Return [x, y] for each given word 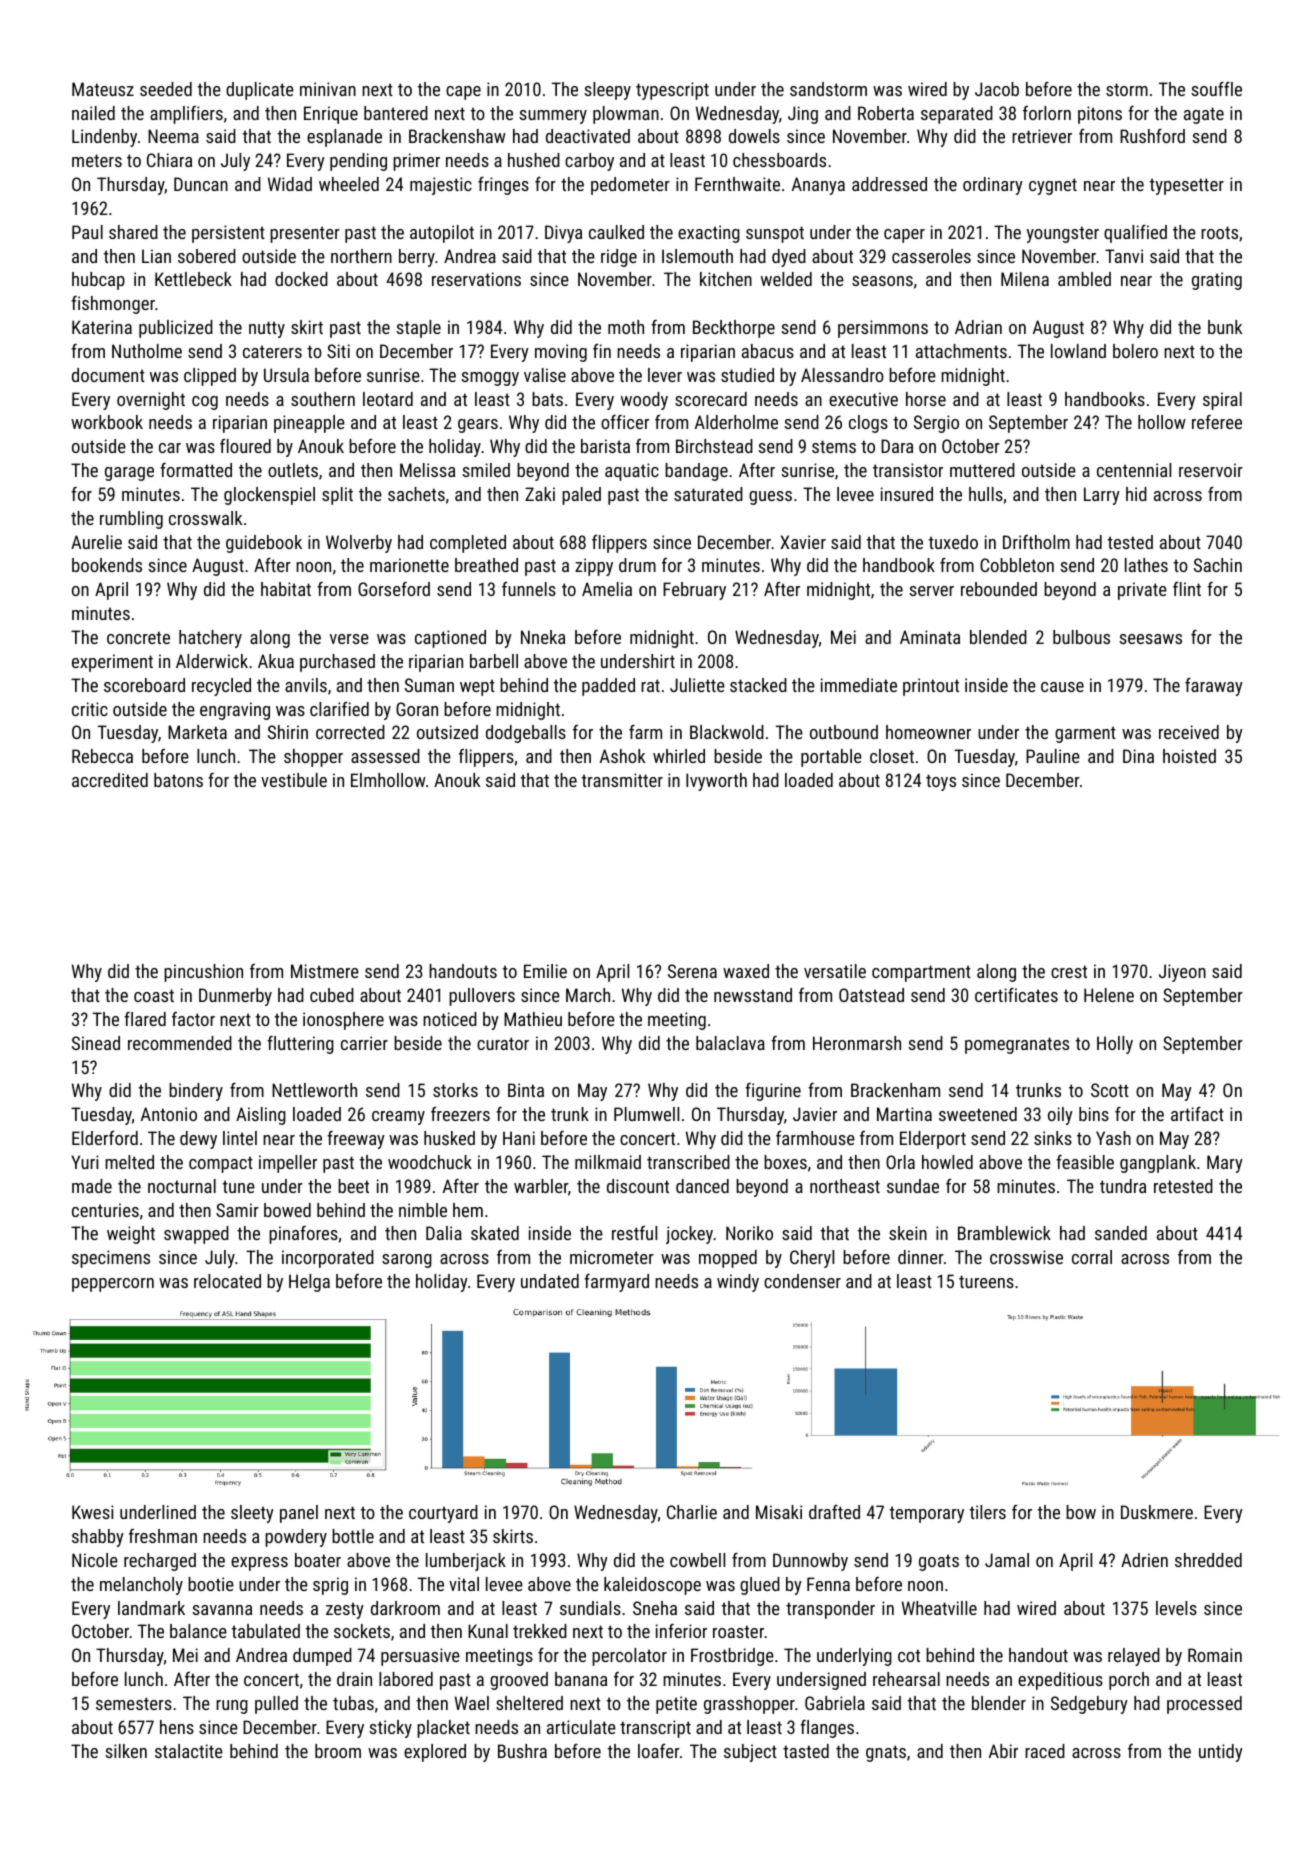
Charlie [692, 1512]
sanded [1121, 1233]
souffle [1216, 88]
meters [97, 160]
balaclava [730, 1043]
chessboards [779, 160]
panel [299, 1514]
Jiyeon [1182, 973]
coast [154, 995]
